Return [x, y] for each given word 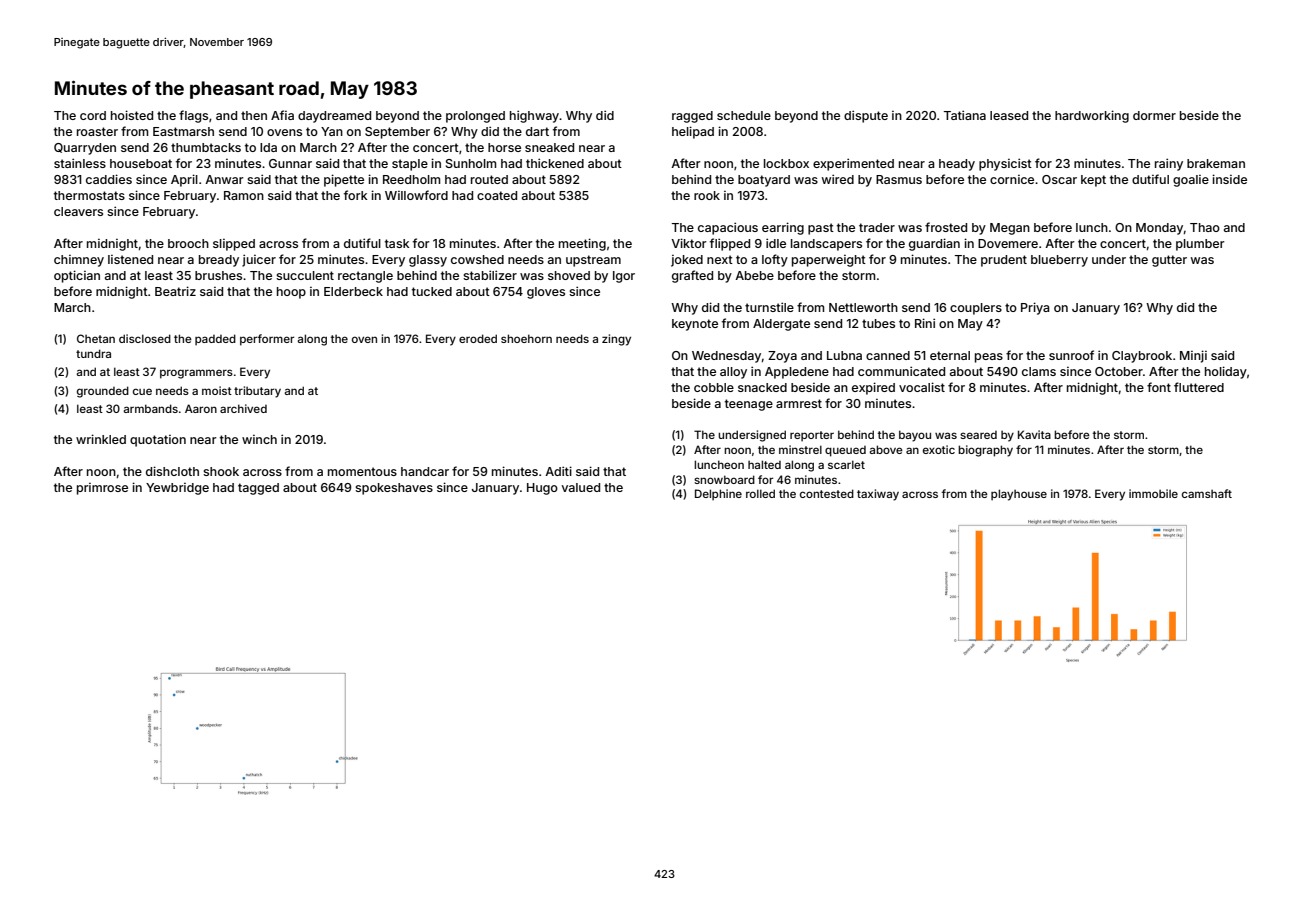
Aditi [558, 471]
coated [497, 195]
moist [217, 390]
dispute [866, 116]
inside [1229, 179]
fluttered [1199, 387]
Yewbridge [177, 489]
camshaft [1207, 493]
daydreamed [334, 117]
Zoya [782, 357]
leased [1009, 115]
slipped [234, 245]
